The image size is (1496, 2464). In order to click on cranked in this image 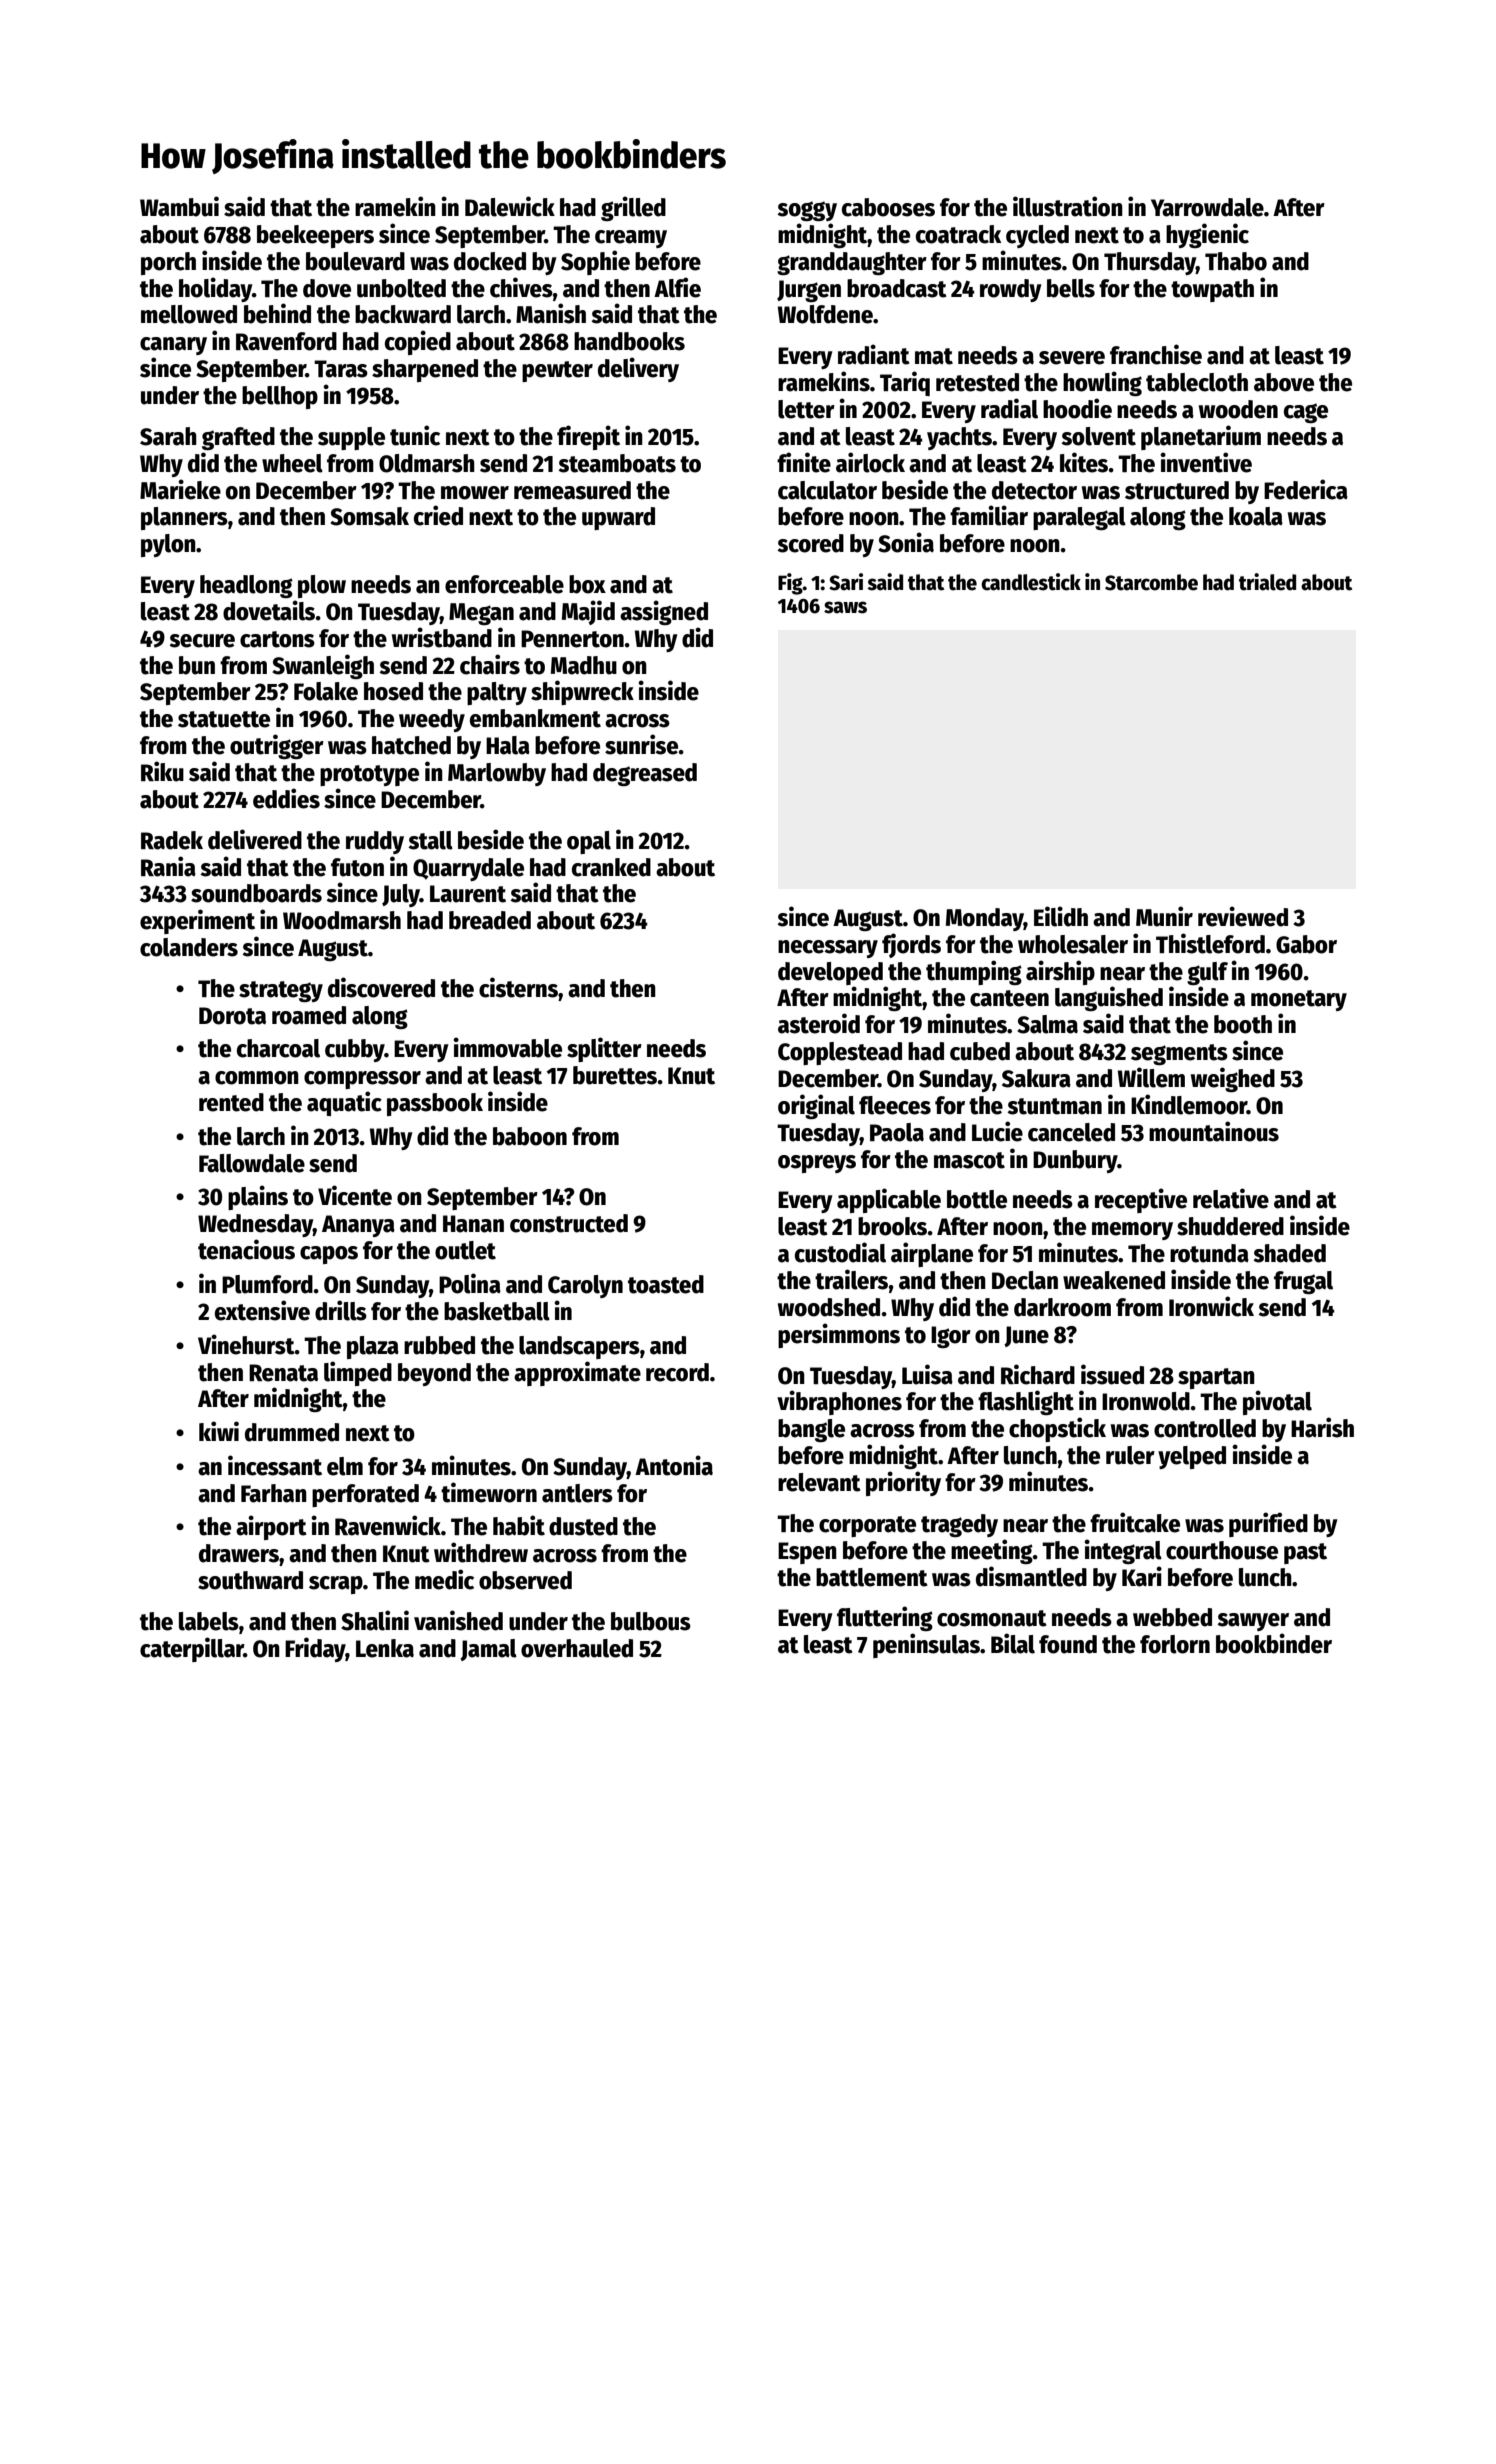, I will do `click(611, 867)`.
